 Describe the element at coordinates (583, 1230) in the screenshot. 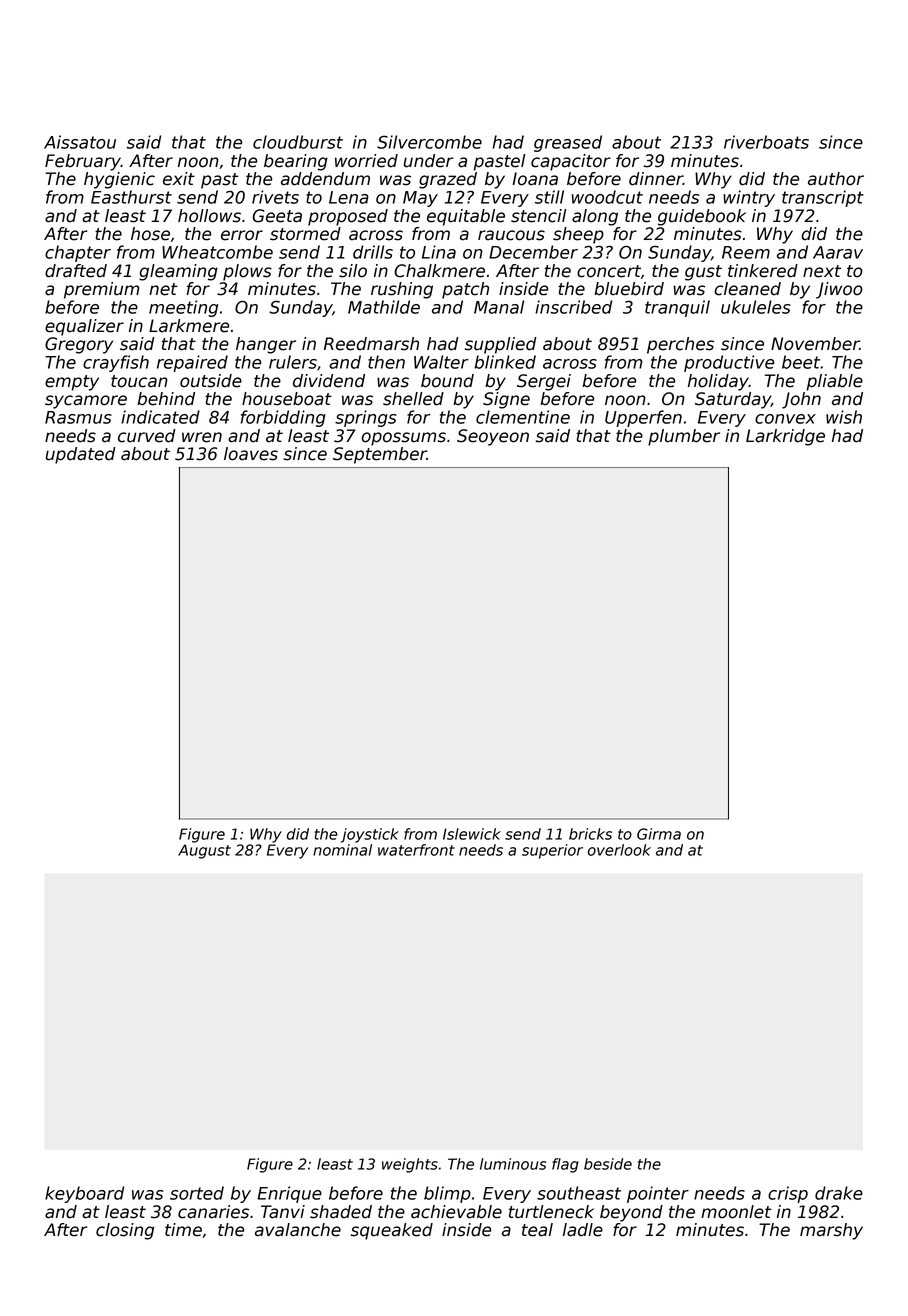

I see `ladle` at that location.
